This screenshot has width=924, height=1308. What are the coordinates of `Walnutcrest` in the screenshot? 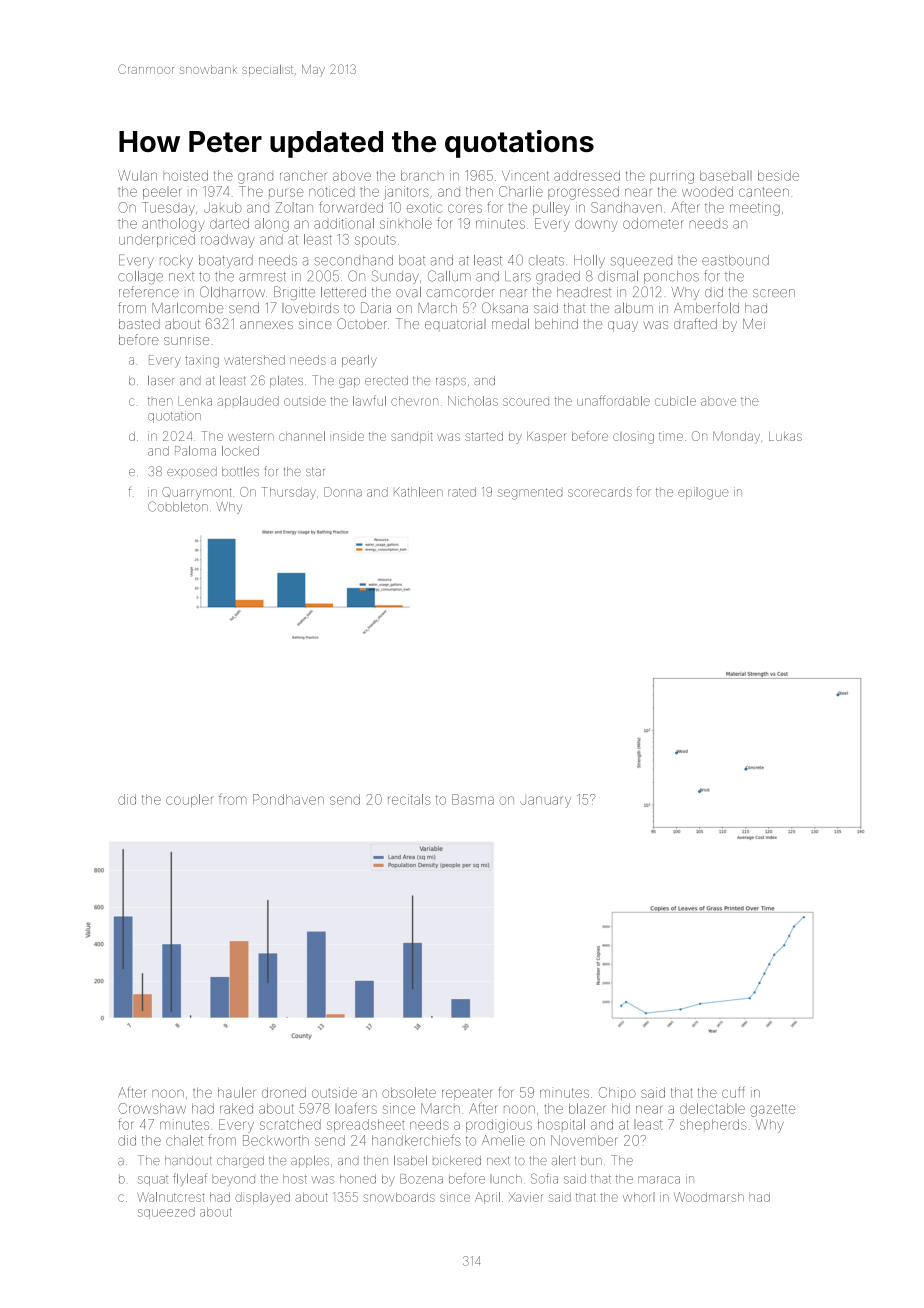 It's located at (171, 1197).
